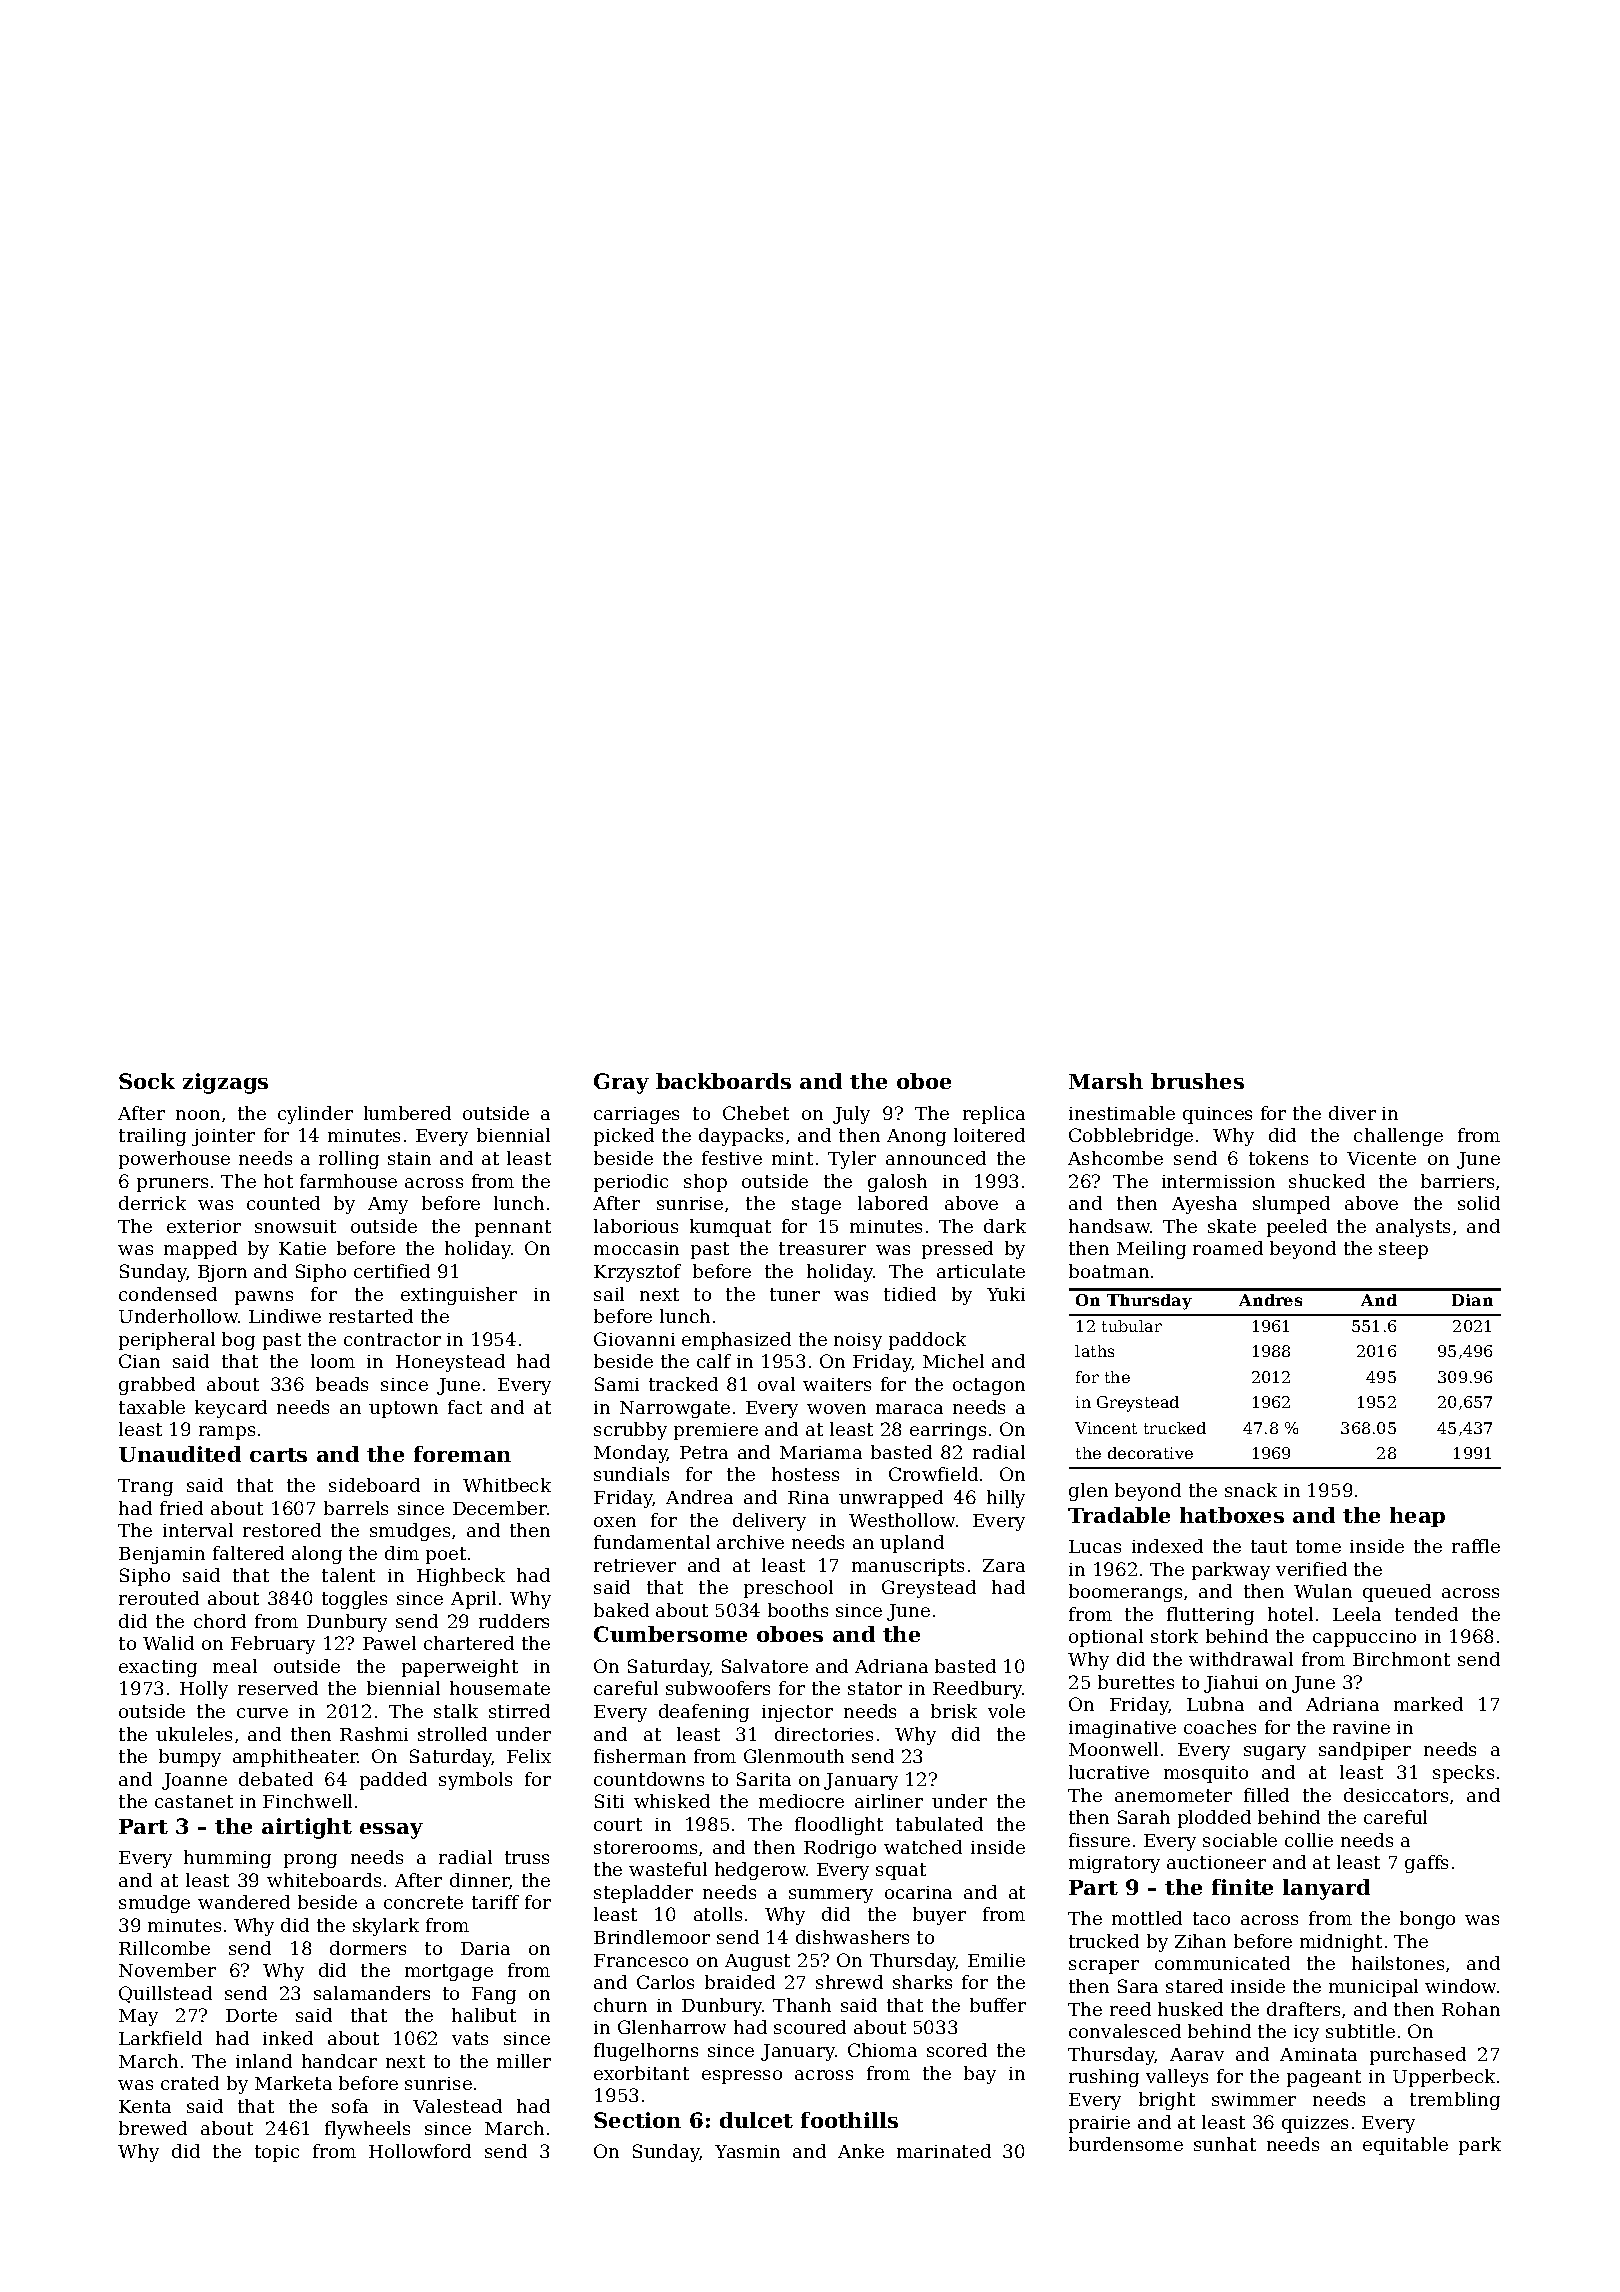 This screenshot has height=2292, width=1620. What do you see at coordinates (238, 1341) in the screenshot?
I see `bog` at bounding box center [238, 1341].
